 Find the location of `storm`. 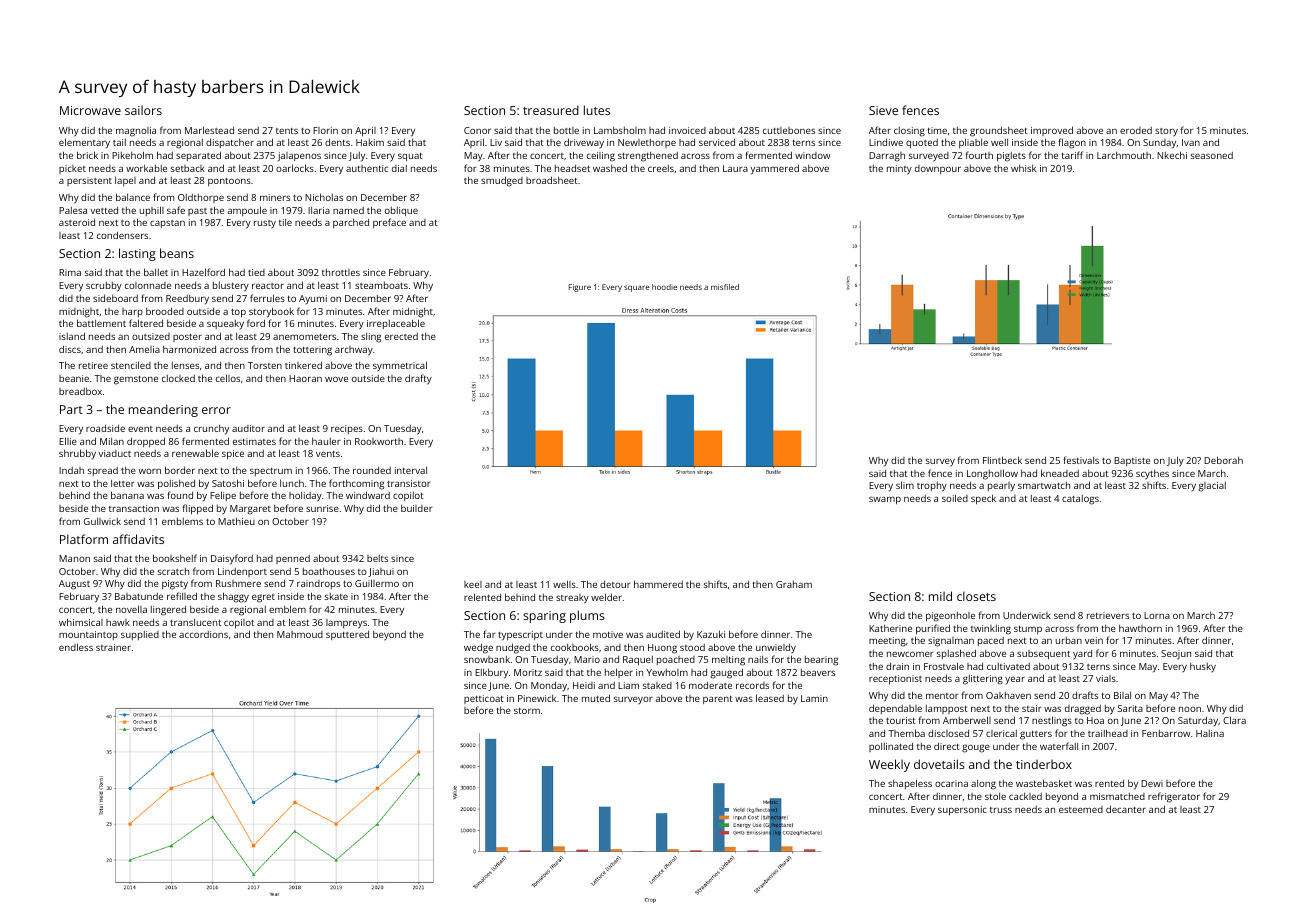

storm is located at coordinates (527, 711).
